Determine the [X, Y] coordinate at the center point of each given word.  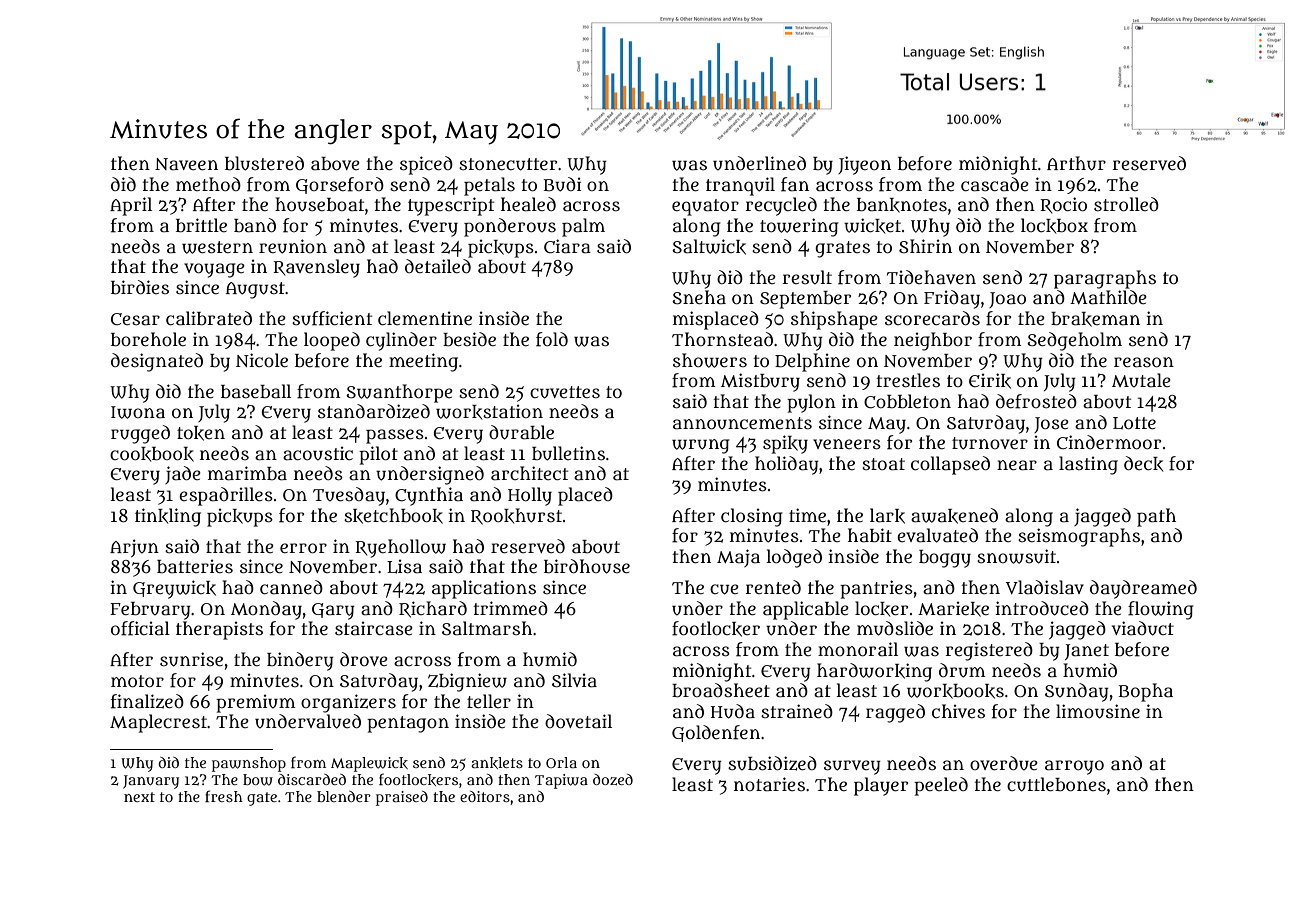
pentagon [408, 724]
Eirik [990, 381]
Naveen [186, 164]
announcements [742, 423]
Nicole [262, 360]
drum [962, 670]
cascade [995, 184]
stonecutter [508, 164]
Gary [333, 611]
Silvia [574, 680]
